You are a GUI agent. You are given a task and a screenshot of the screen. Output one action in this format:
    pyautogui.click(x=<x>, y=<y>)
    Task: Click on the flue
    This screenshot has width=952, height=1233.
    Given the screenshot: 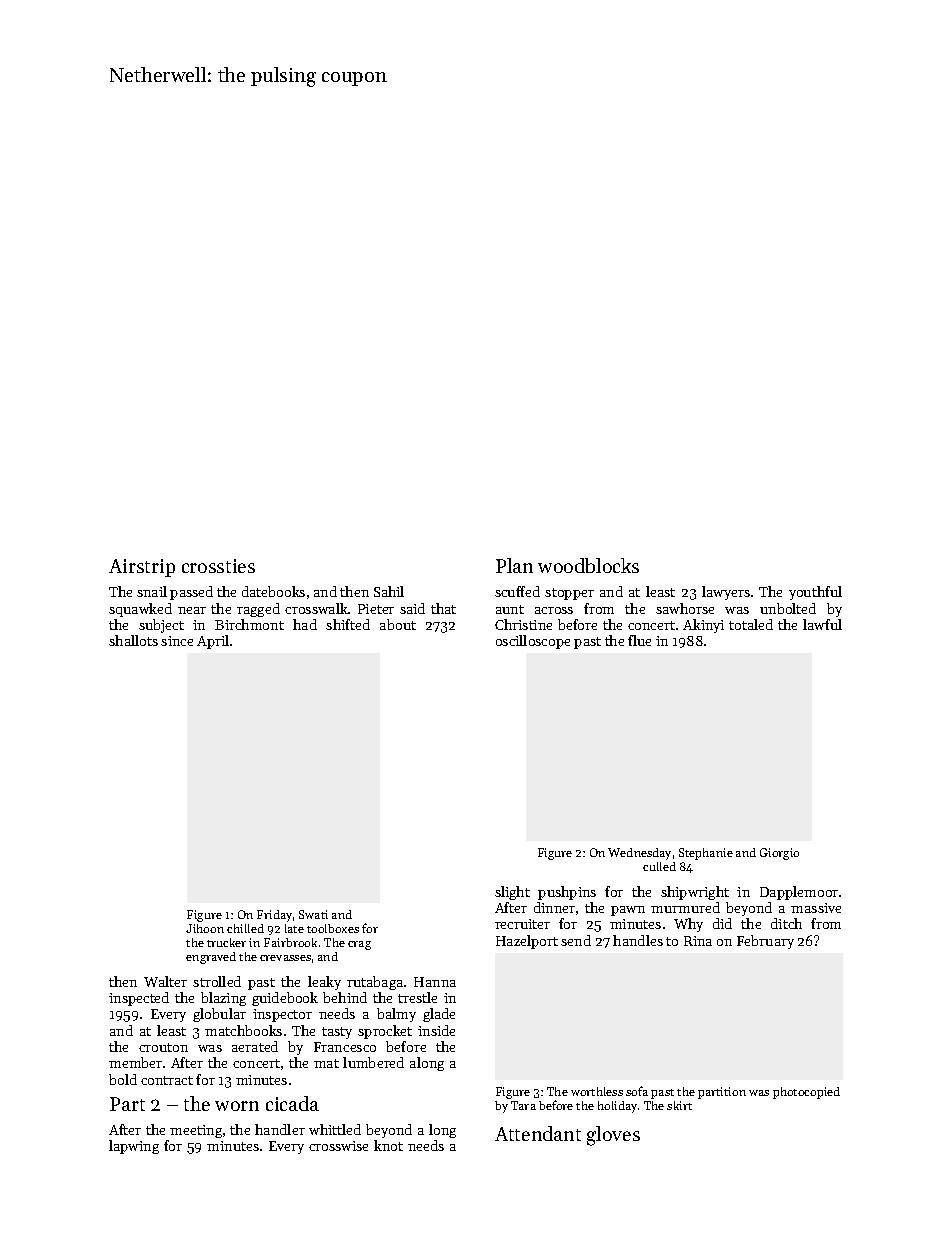 What is the action you would take?
    pyautogui.click(x=639, y=640)
